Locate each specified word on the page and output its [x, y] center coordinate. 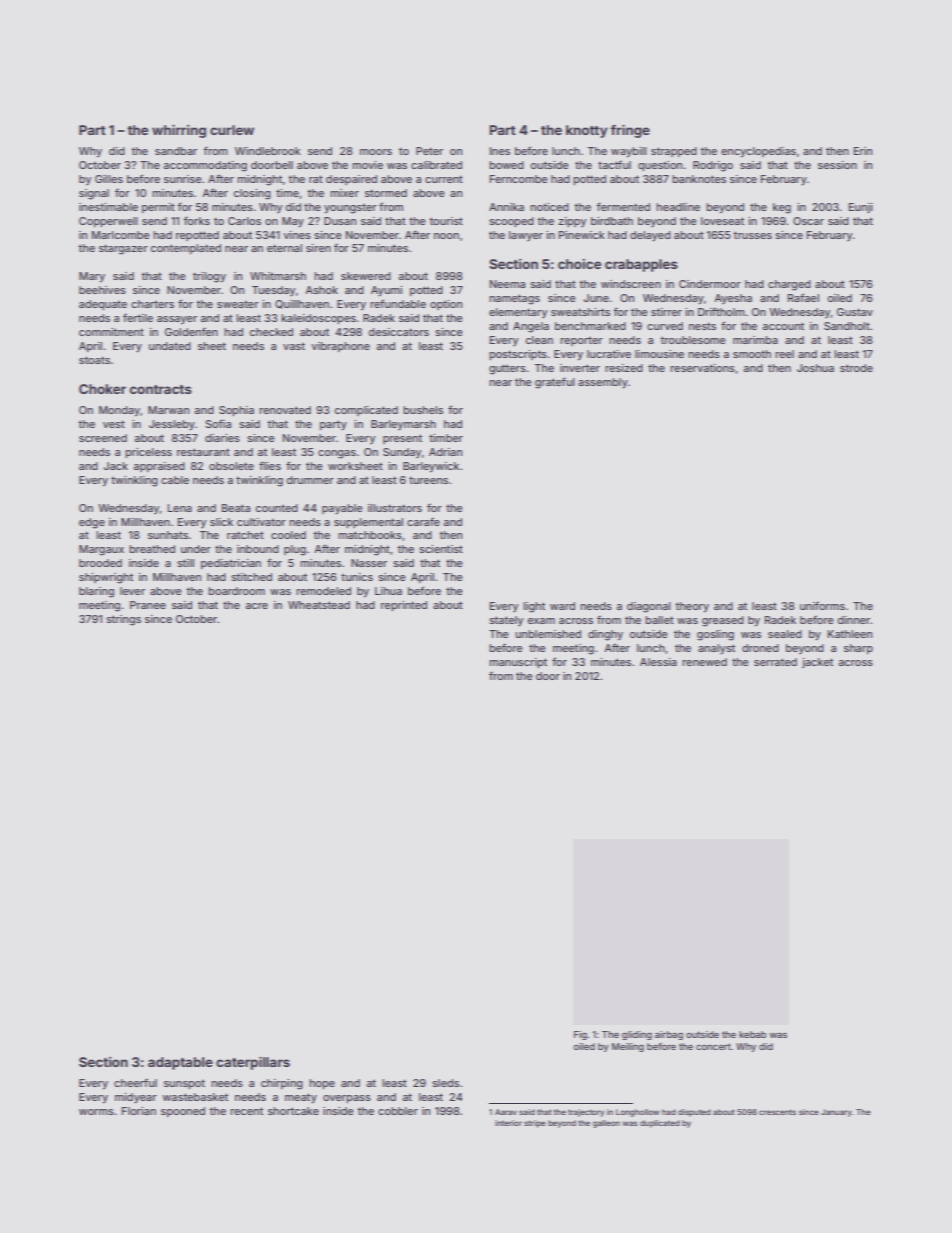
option [446, 305]
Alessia [658, 662]
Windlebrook [268, 151]
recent [246, 1111]
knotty [587, 131]
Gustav [855, 312]
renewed [704, 662]
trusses [752, 235]
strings [123, 620]
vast [294, 346]
